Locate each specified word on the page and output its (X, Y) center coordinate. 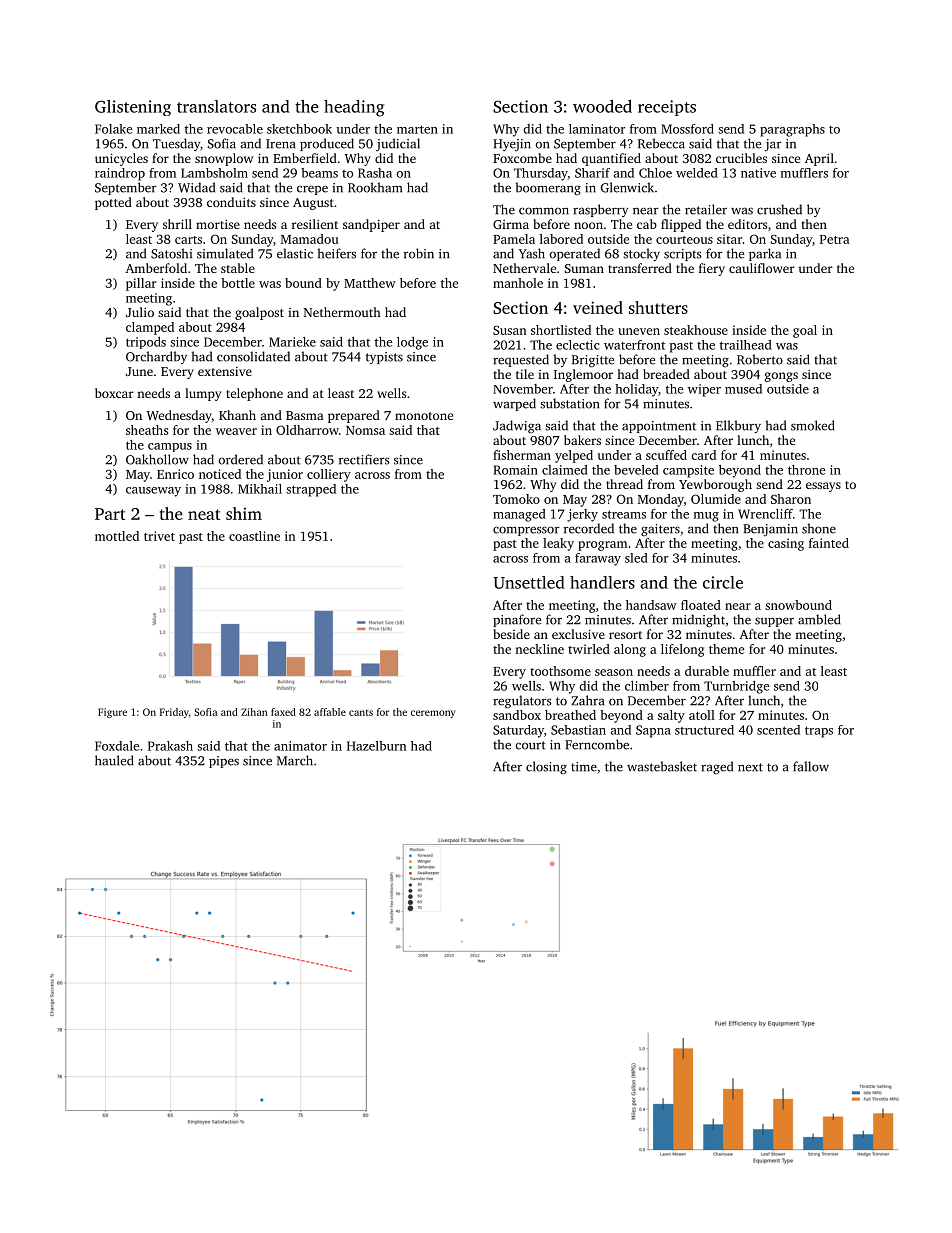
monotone (424, 416)
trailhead (746, 345)
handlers (602, 582)
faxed (283, 712)
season (614, 672)
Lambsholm (214, 173)
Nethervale (524, 268)
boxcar (114, 393)
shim (244, 513)
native (758, 173)
